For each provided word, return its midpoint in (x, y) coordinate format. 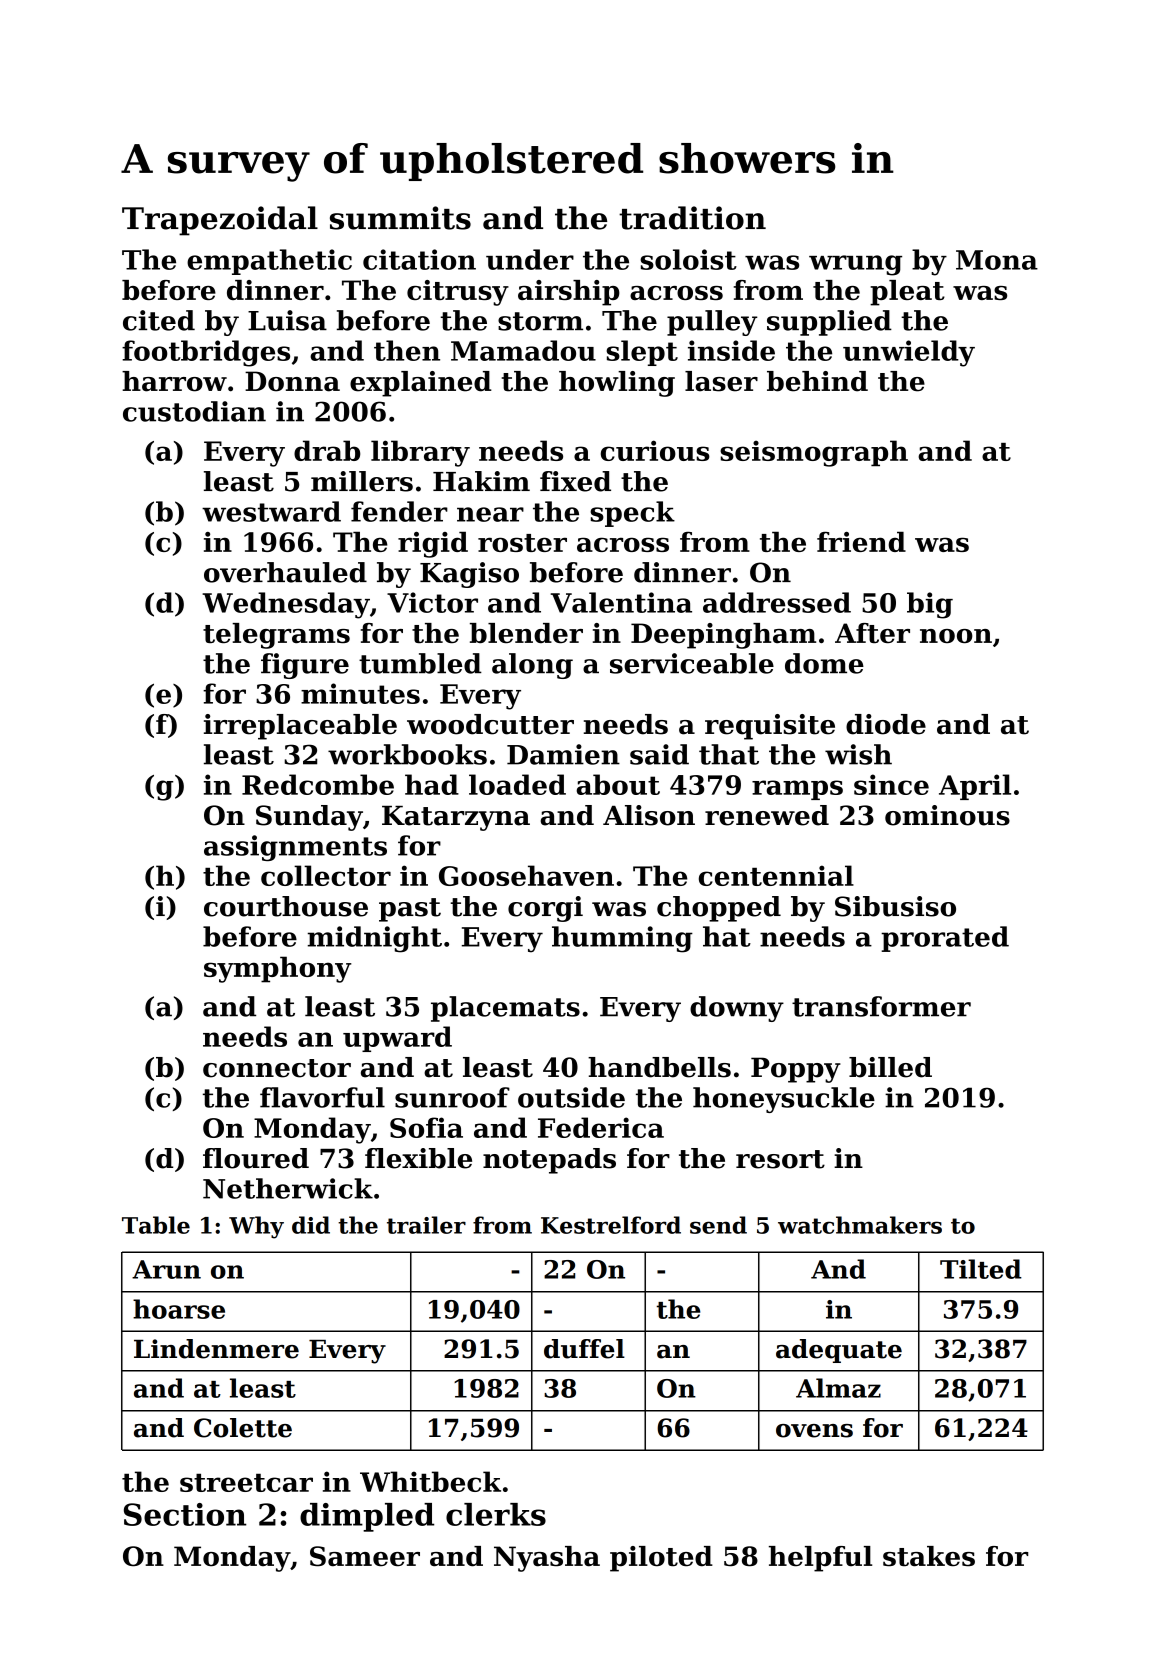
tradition (692, 218)
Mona (997, 260)
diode (886, 724)
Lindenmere (216, 1349)
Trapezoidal (220, 221)
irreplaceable (300, 727)
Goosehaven (526, 875)
